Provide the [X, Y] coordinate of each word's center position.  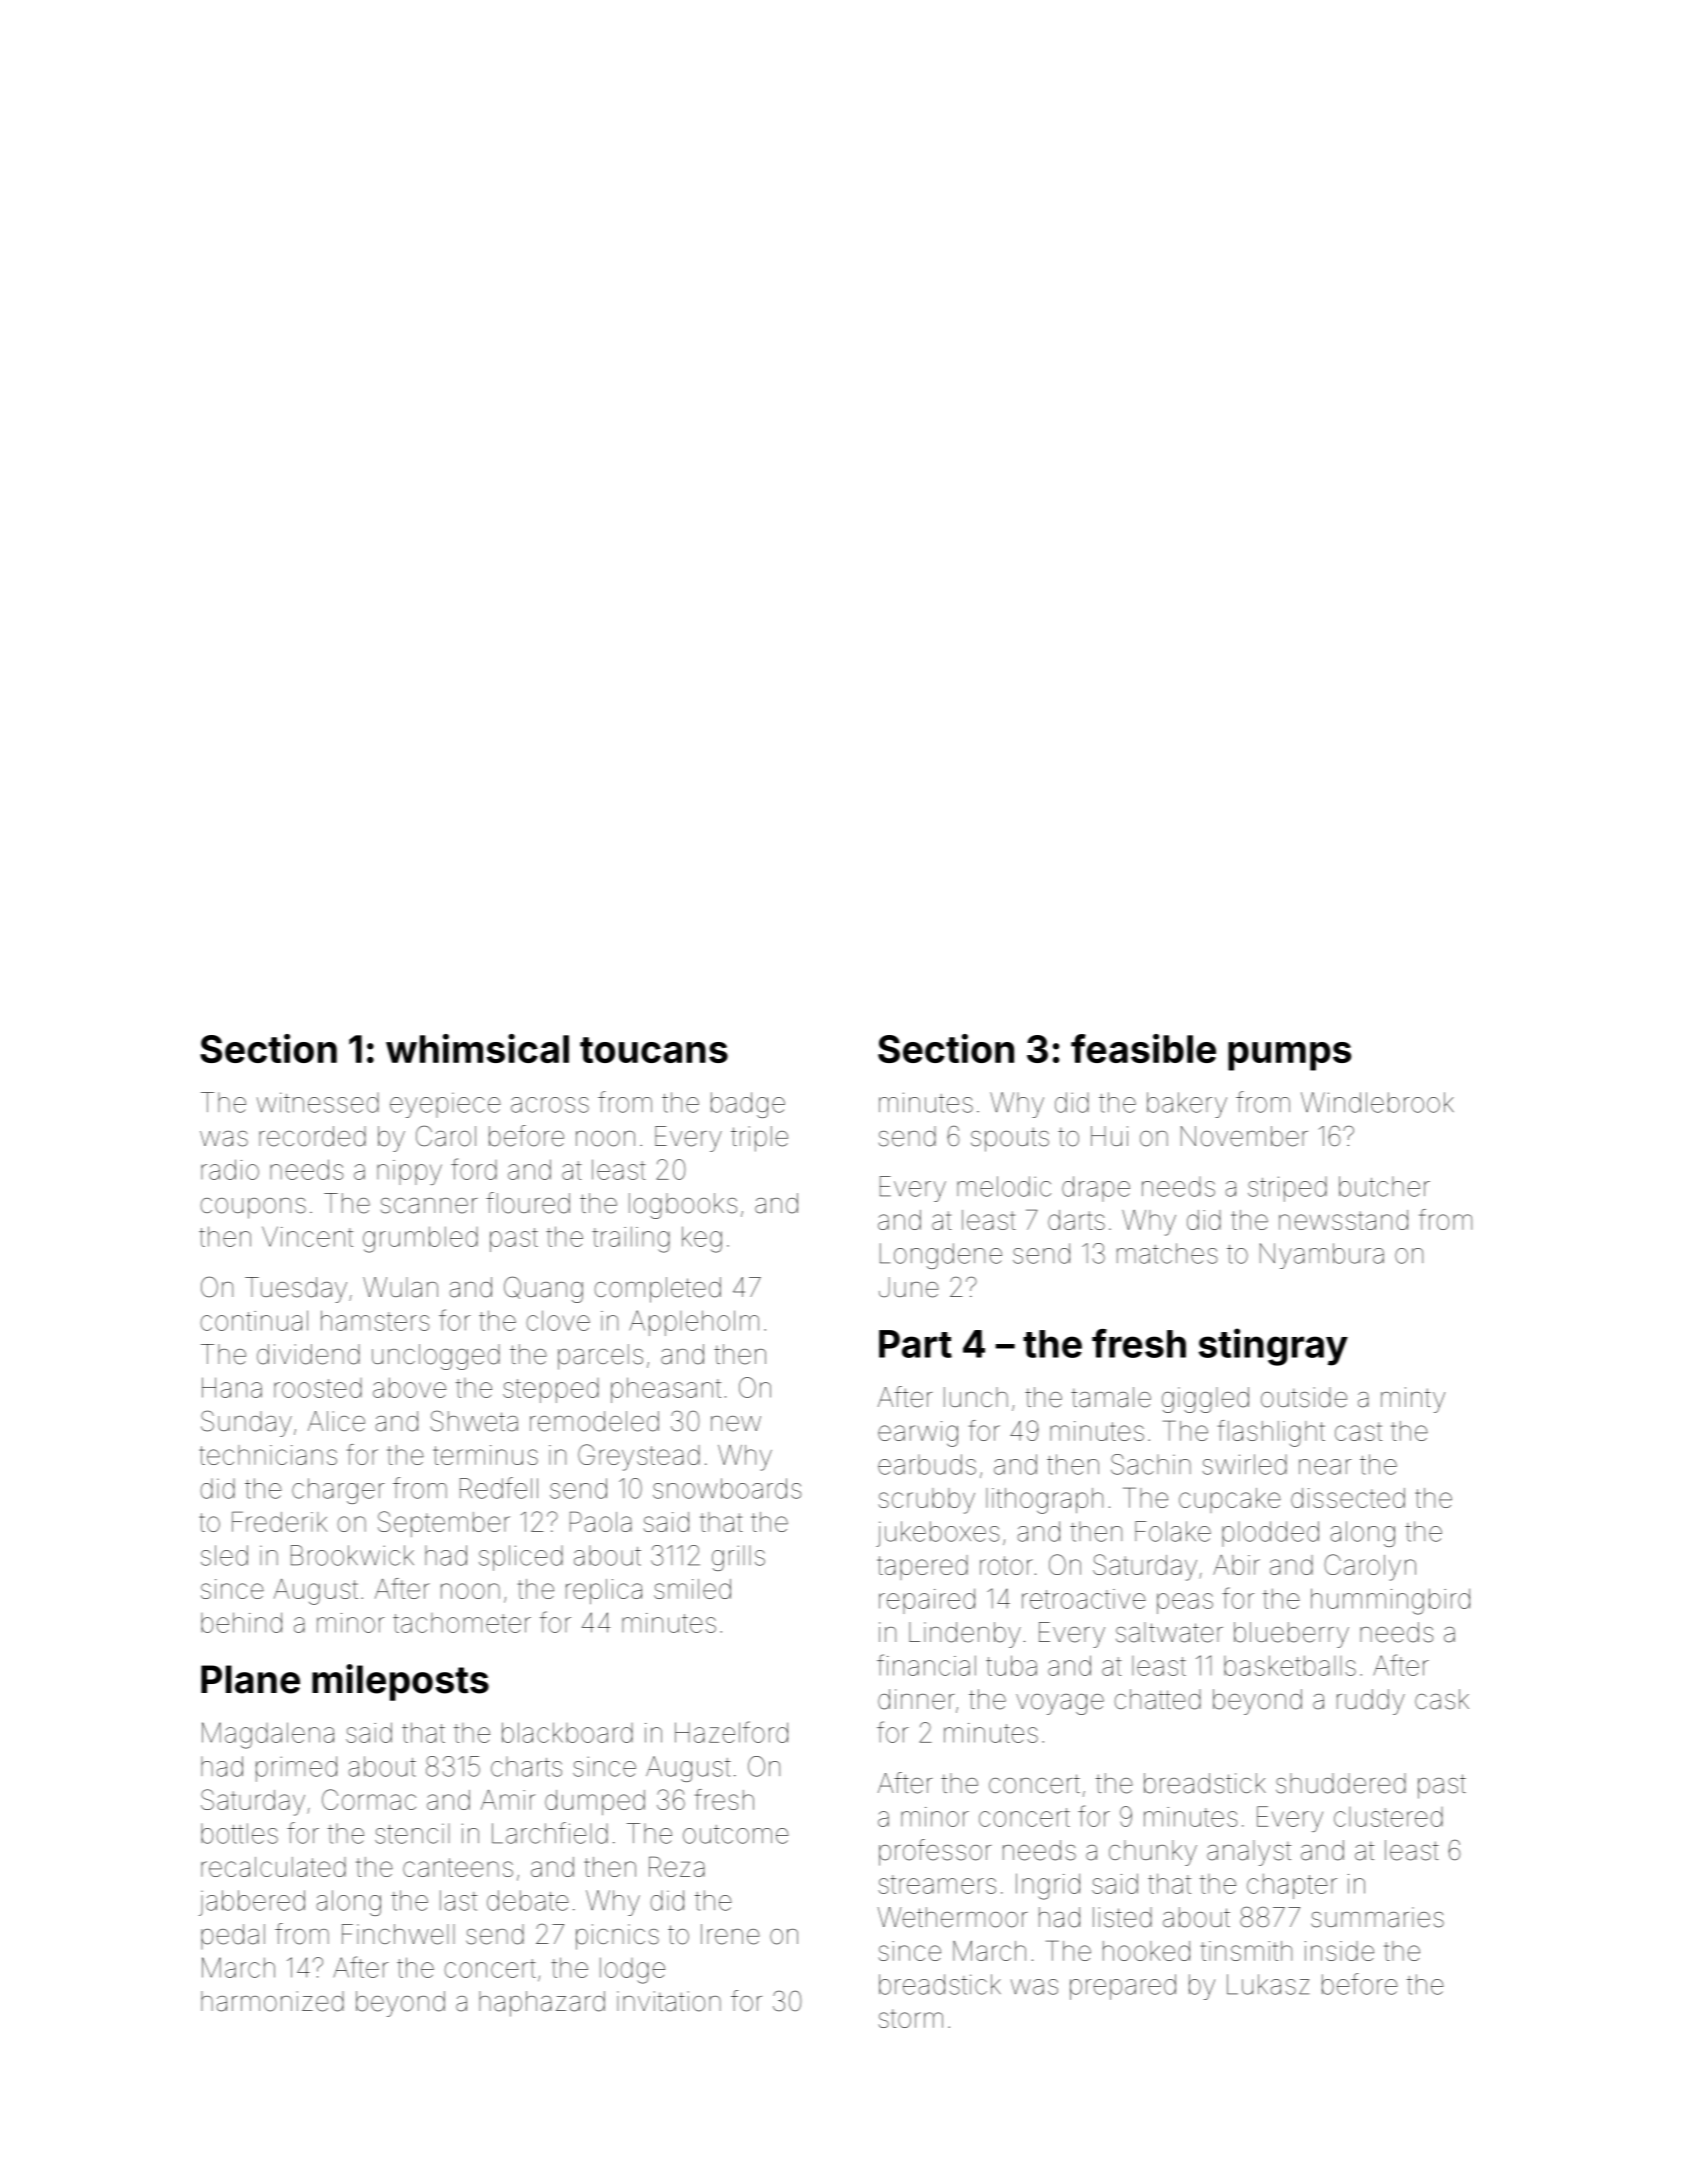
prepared [1123, 1987]
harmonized [272, 2001]
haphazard [542, 2004]
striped [1287, 1189]
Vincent [307, 1236]
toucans [654, 1050]
